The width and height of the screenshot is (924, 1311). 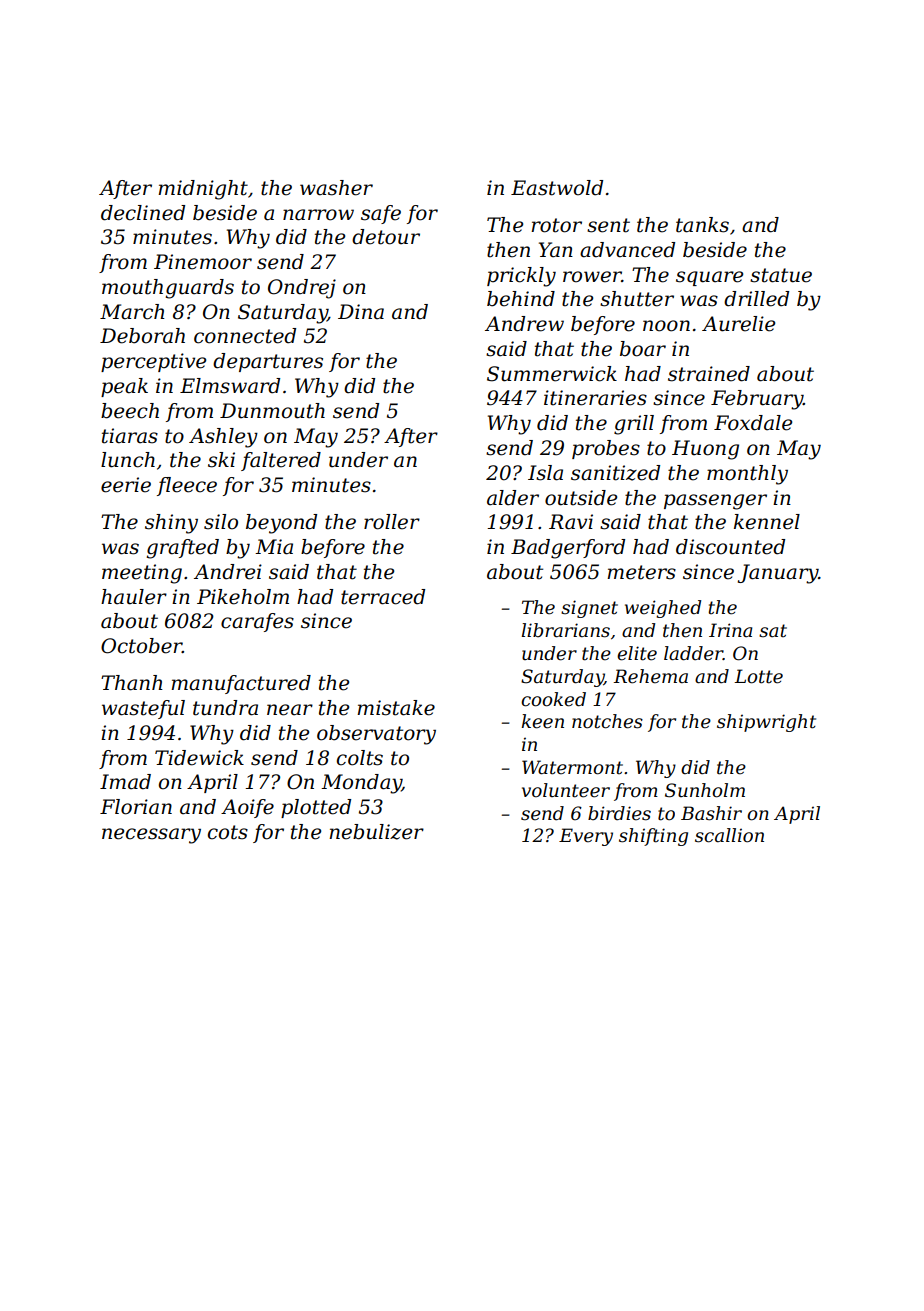 What do you see at coordinates (221, 522) in the screenshot?
I see `silo` at bounding box center [221, 522].
